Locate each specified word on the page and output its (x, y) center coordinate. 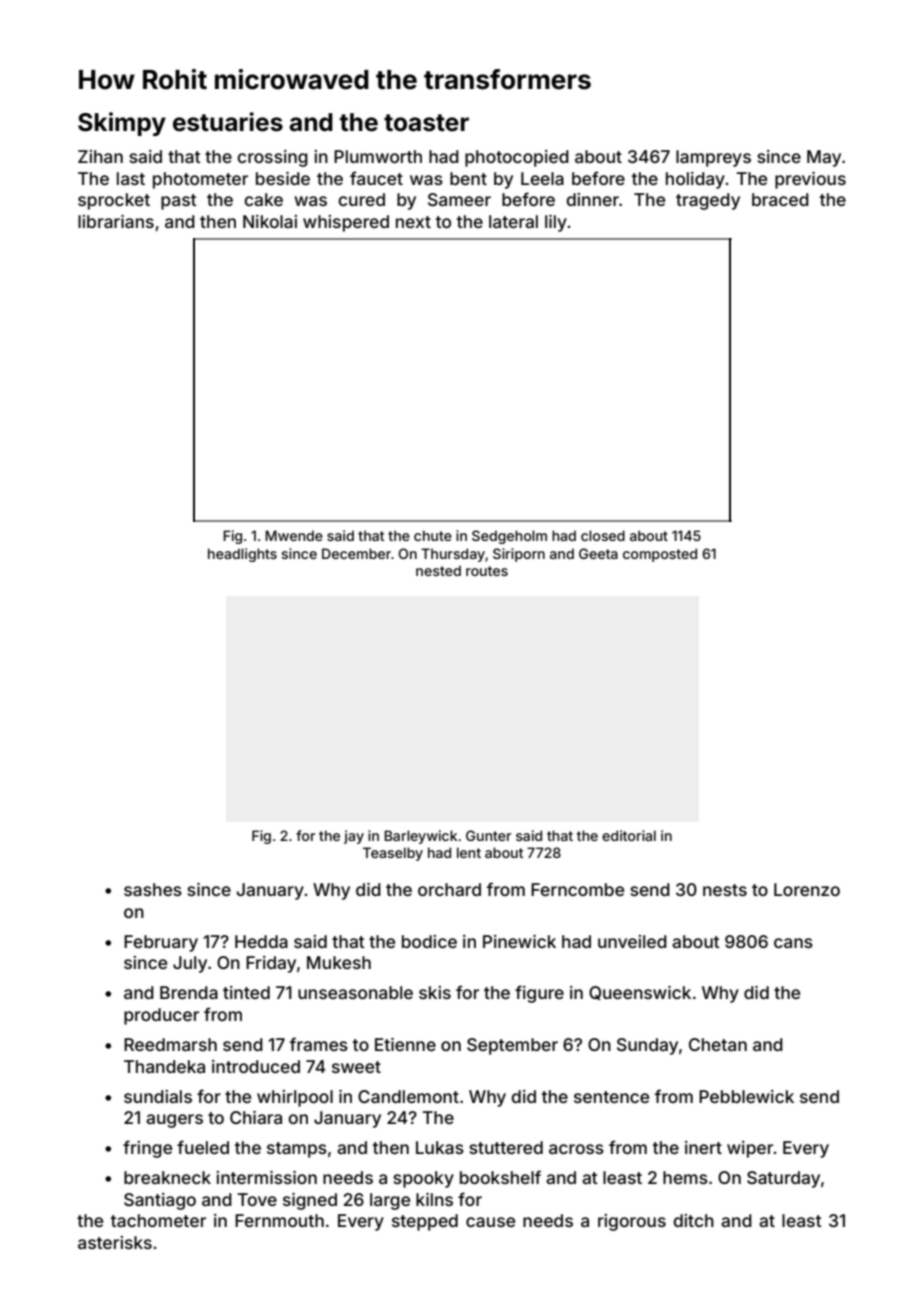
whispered (346, 223)
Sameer (459, 199)
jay (354, 837)
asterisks (115, 1242)
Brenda (189, 992)
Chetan (718, 1044)
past (179, 202)
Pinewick (519, 941)
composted (660, 555)
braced (780, 199)
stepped (425, 1222)
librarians (116, 221)
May (824, 158)
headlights (242, 555)
